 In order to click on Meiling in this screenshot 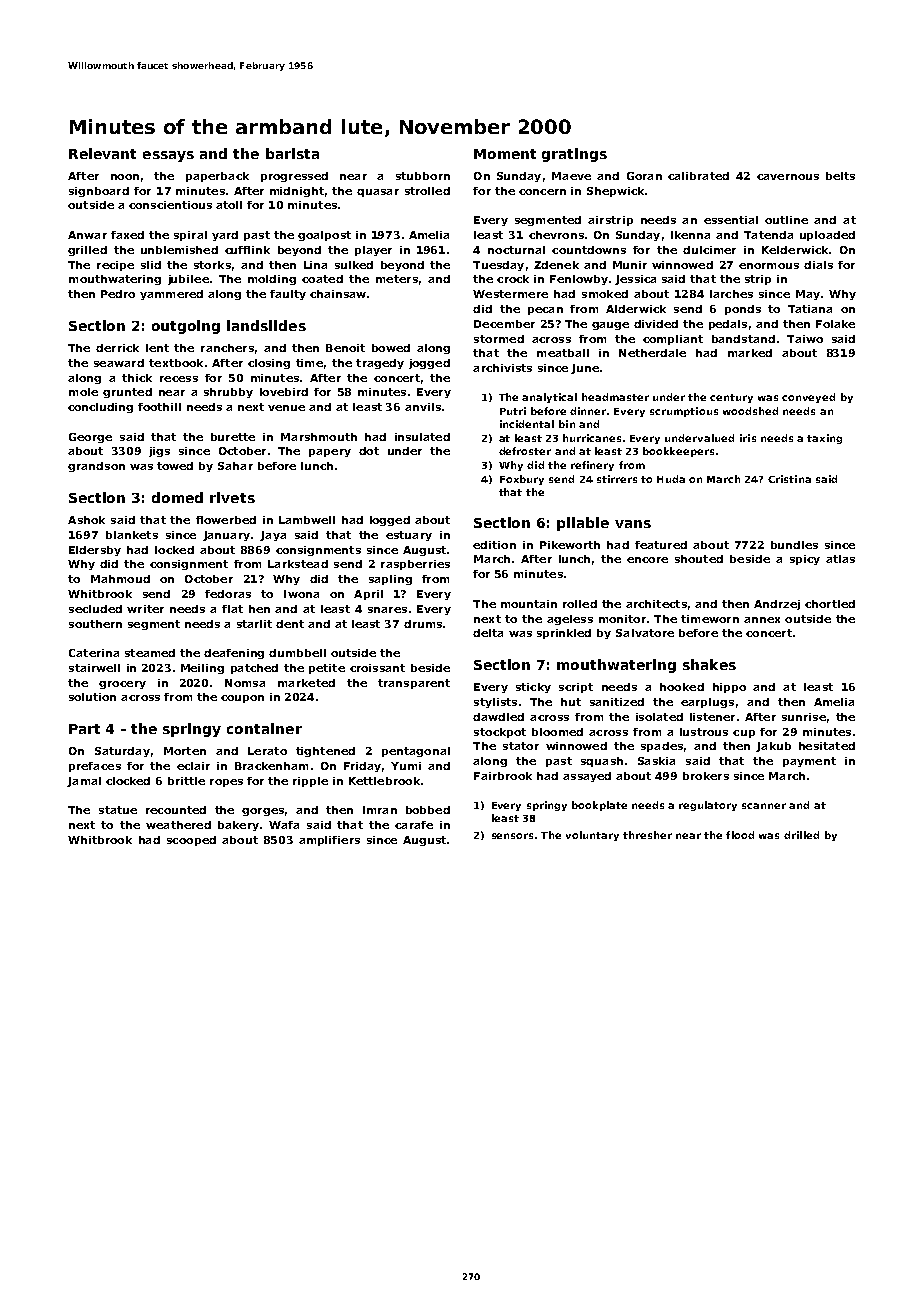, I will do `click(202, 669)`.
